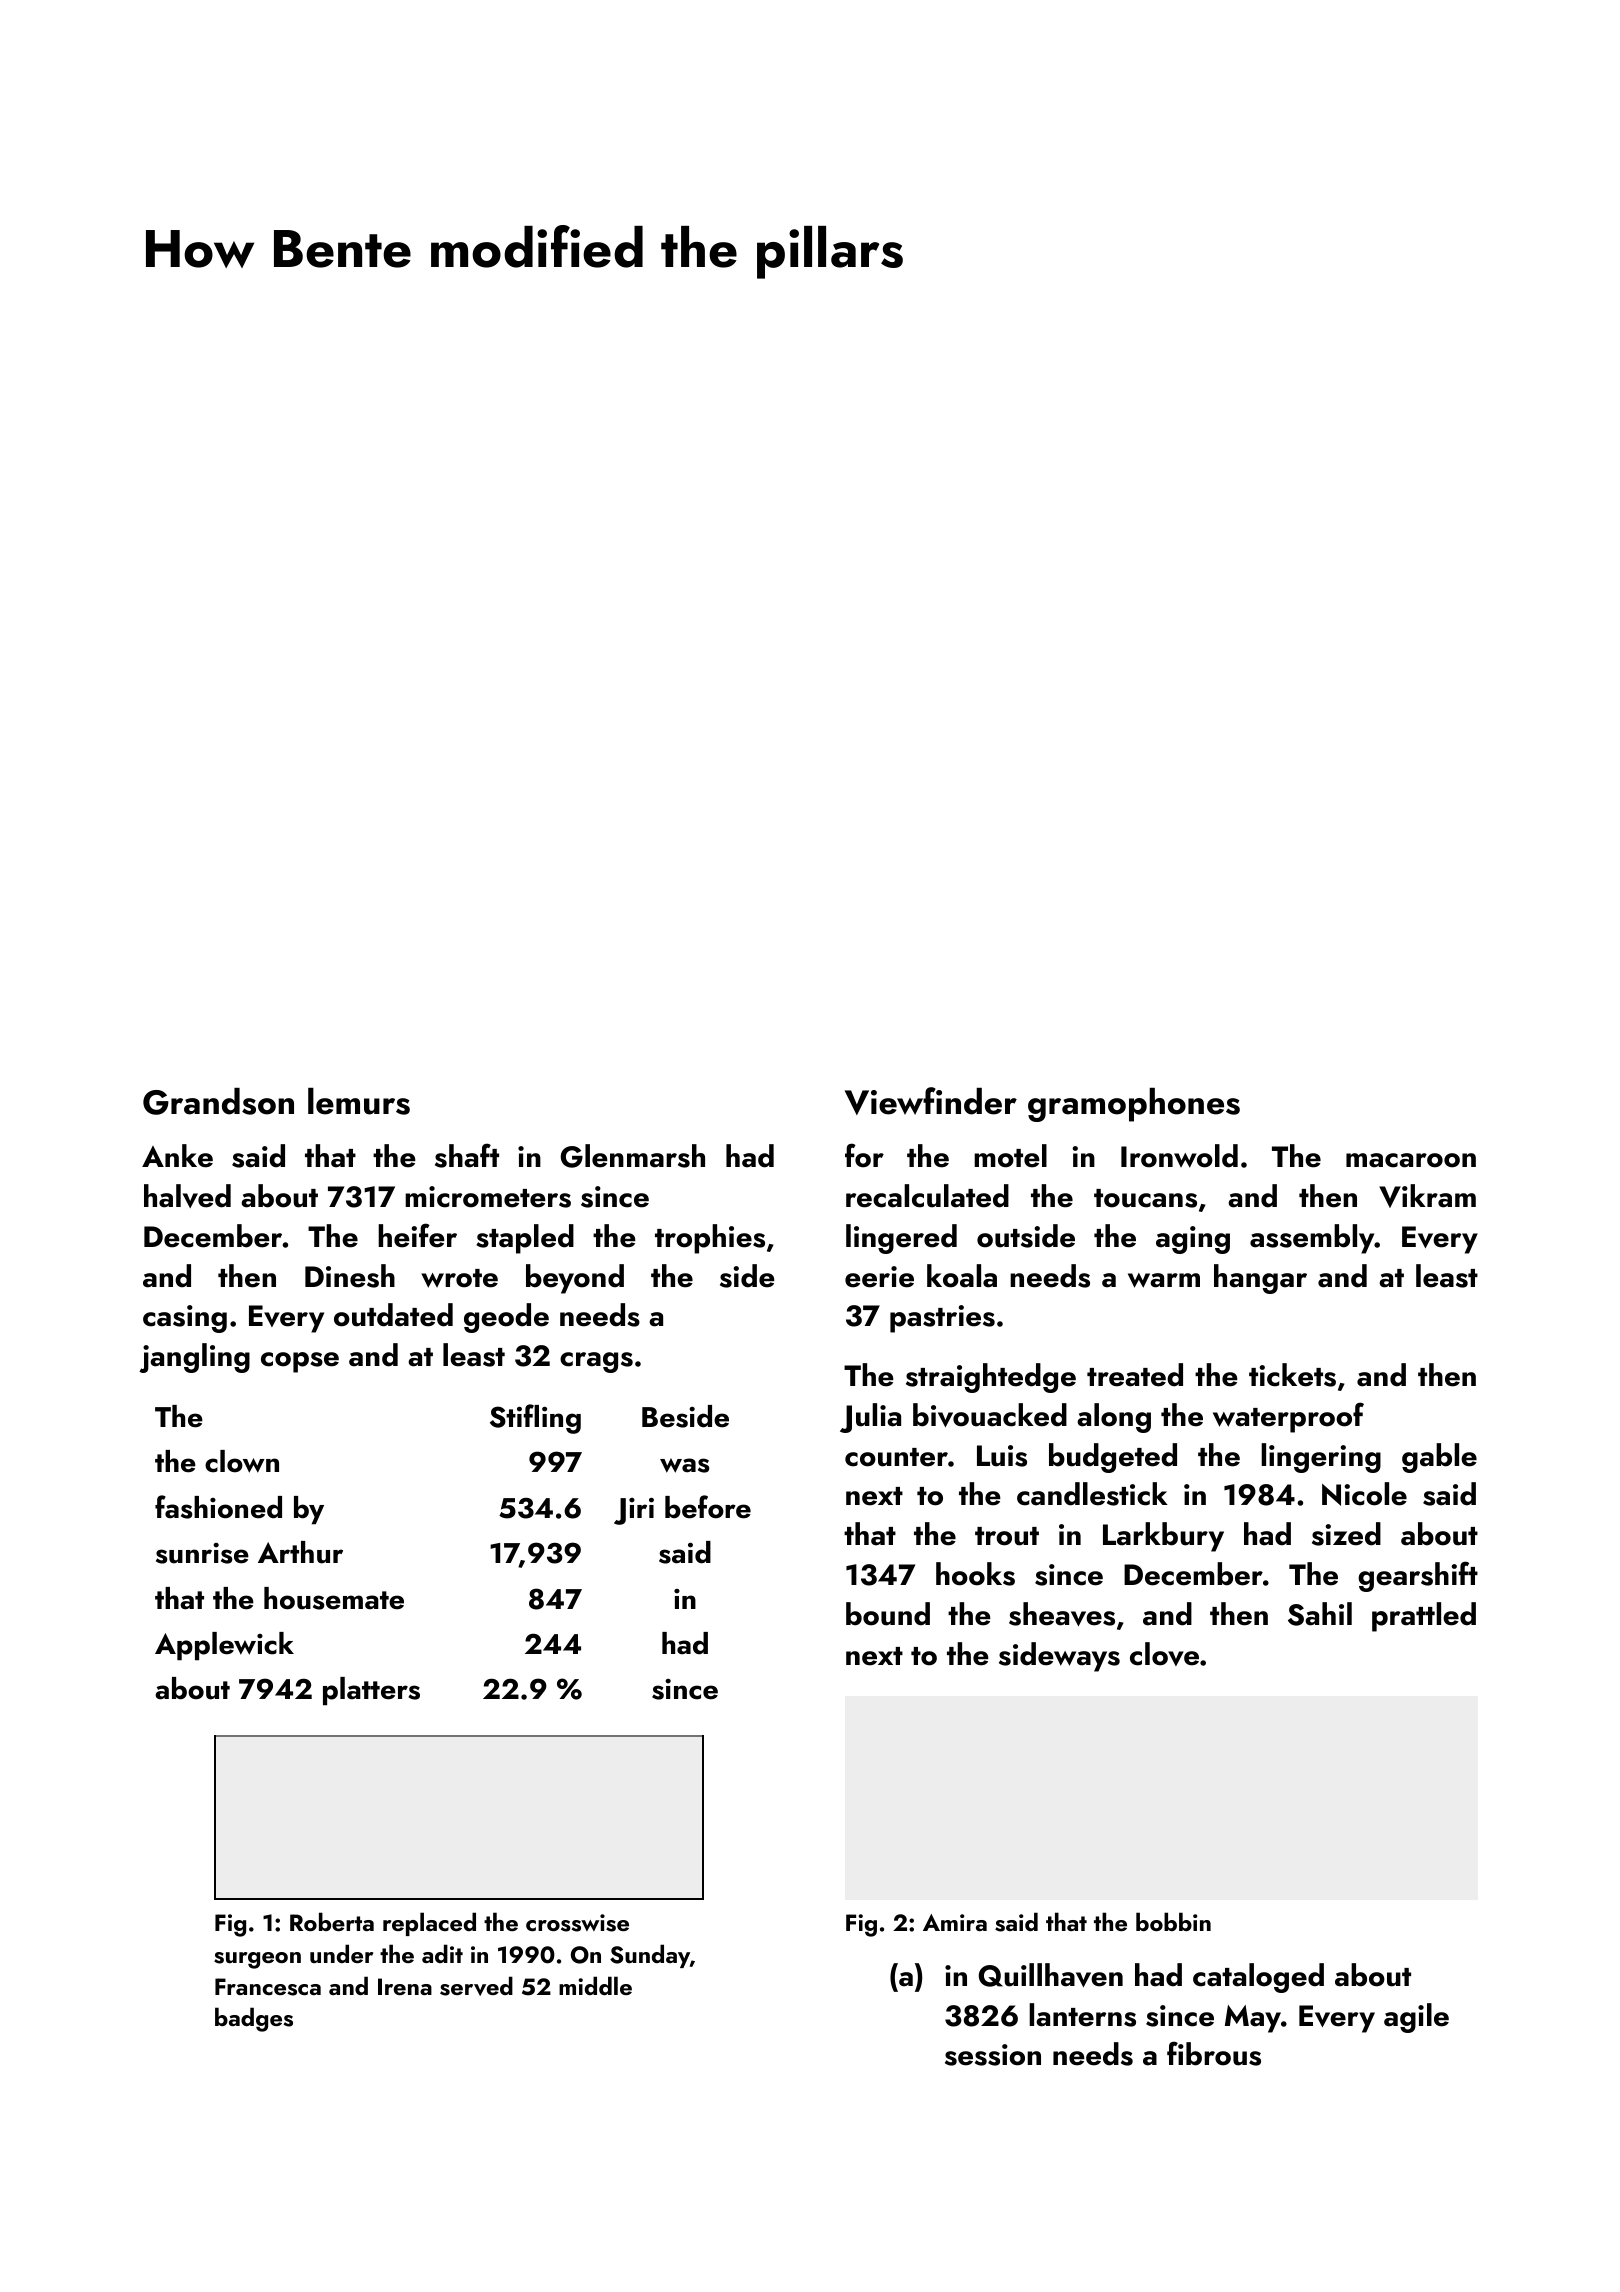 This screenshot has height=2292, width=1620. I want to click on halved, so click(187, 1196).
